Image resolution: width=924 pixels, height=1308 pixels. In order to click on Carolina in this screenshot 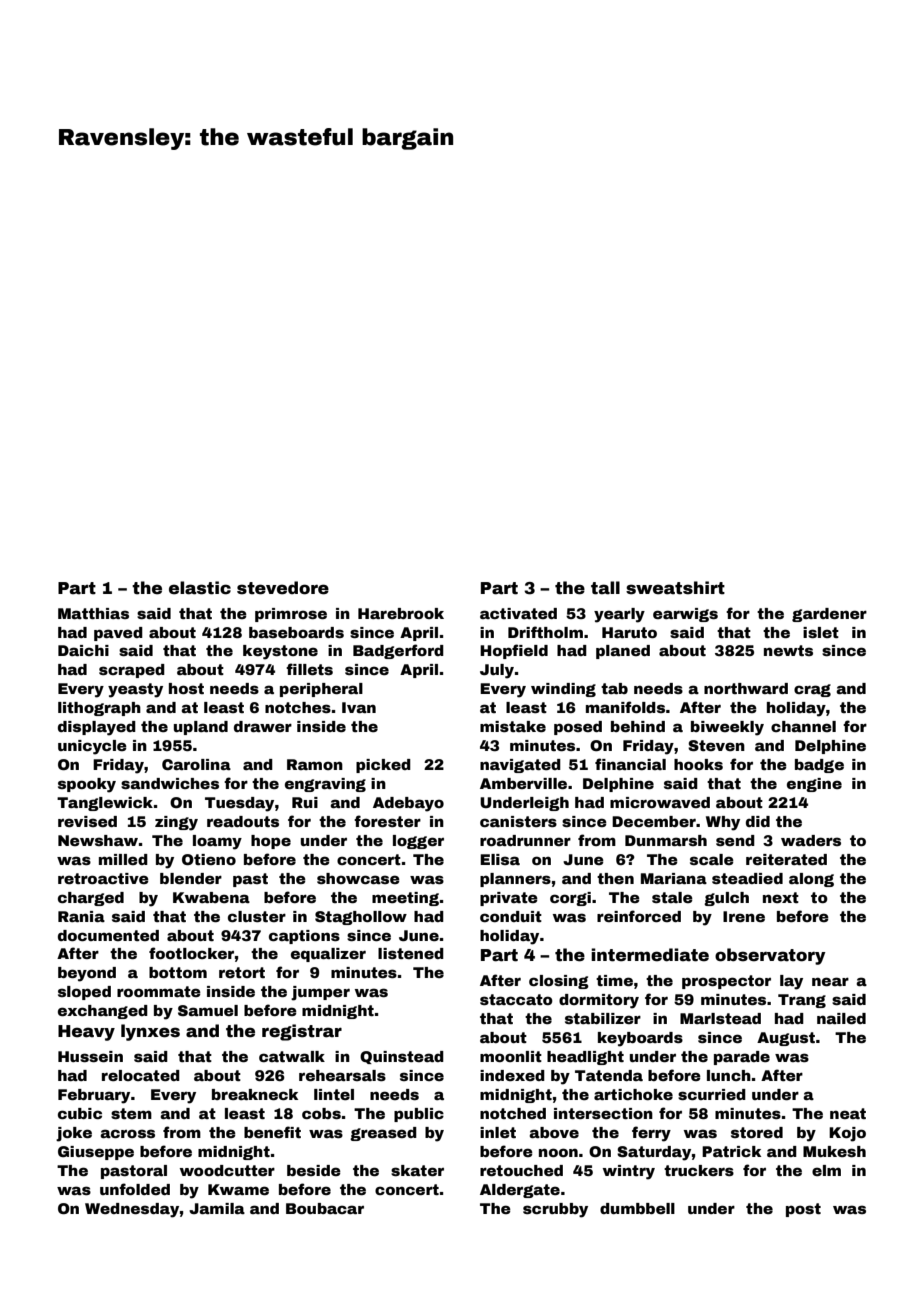, I will do `click(196, 764)`.
